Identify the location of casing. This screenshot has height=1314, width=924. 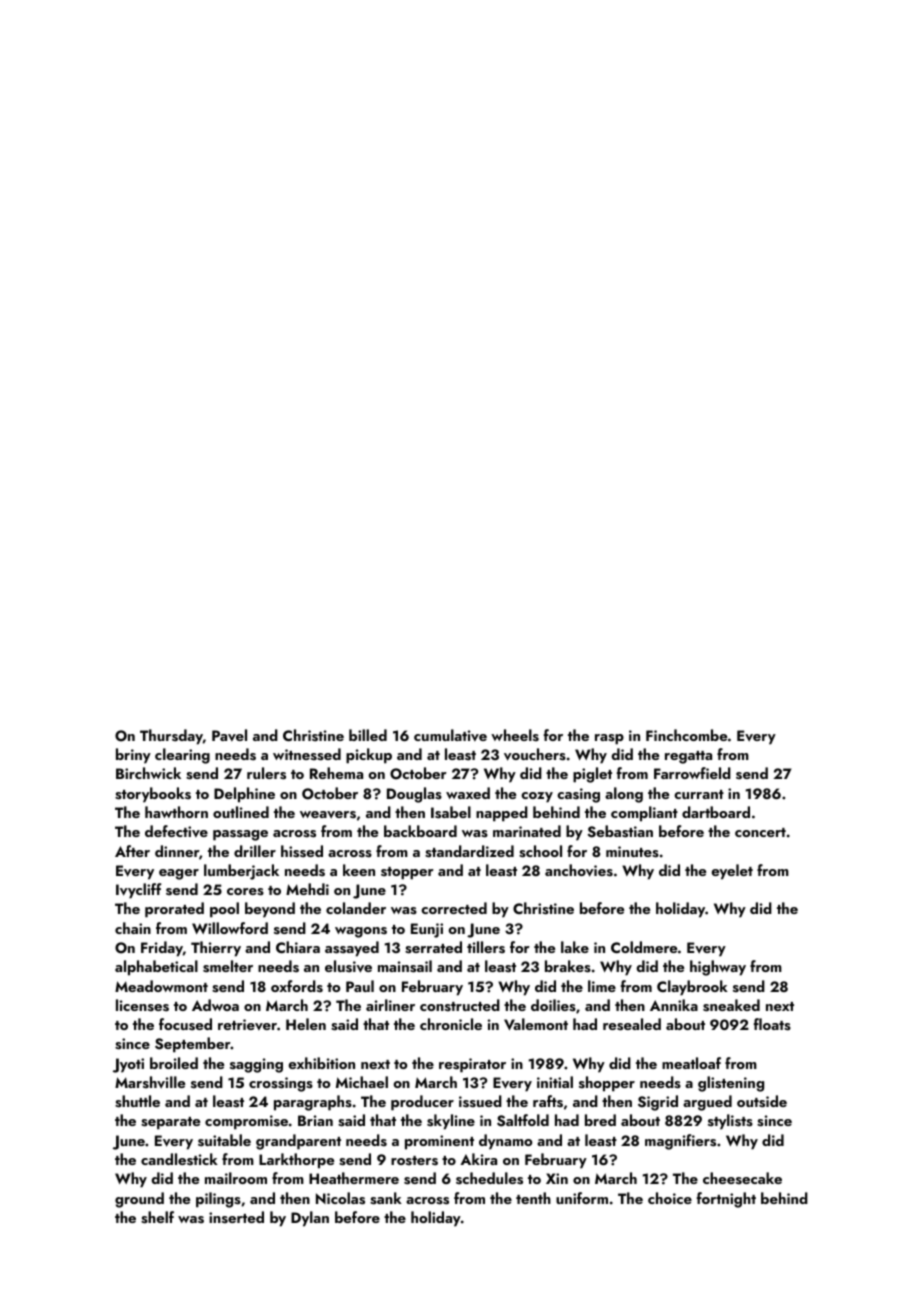
(578, 795).
